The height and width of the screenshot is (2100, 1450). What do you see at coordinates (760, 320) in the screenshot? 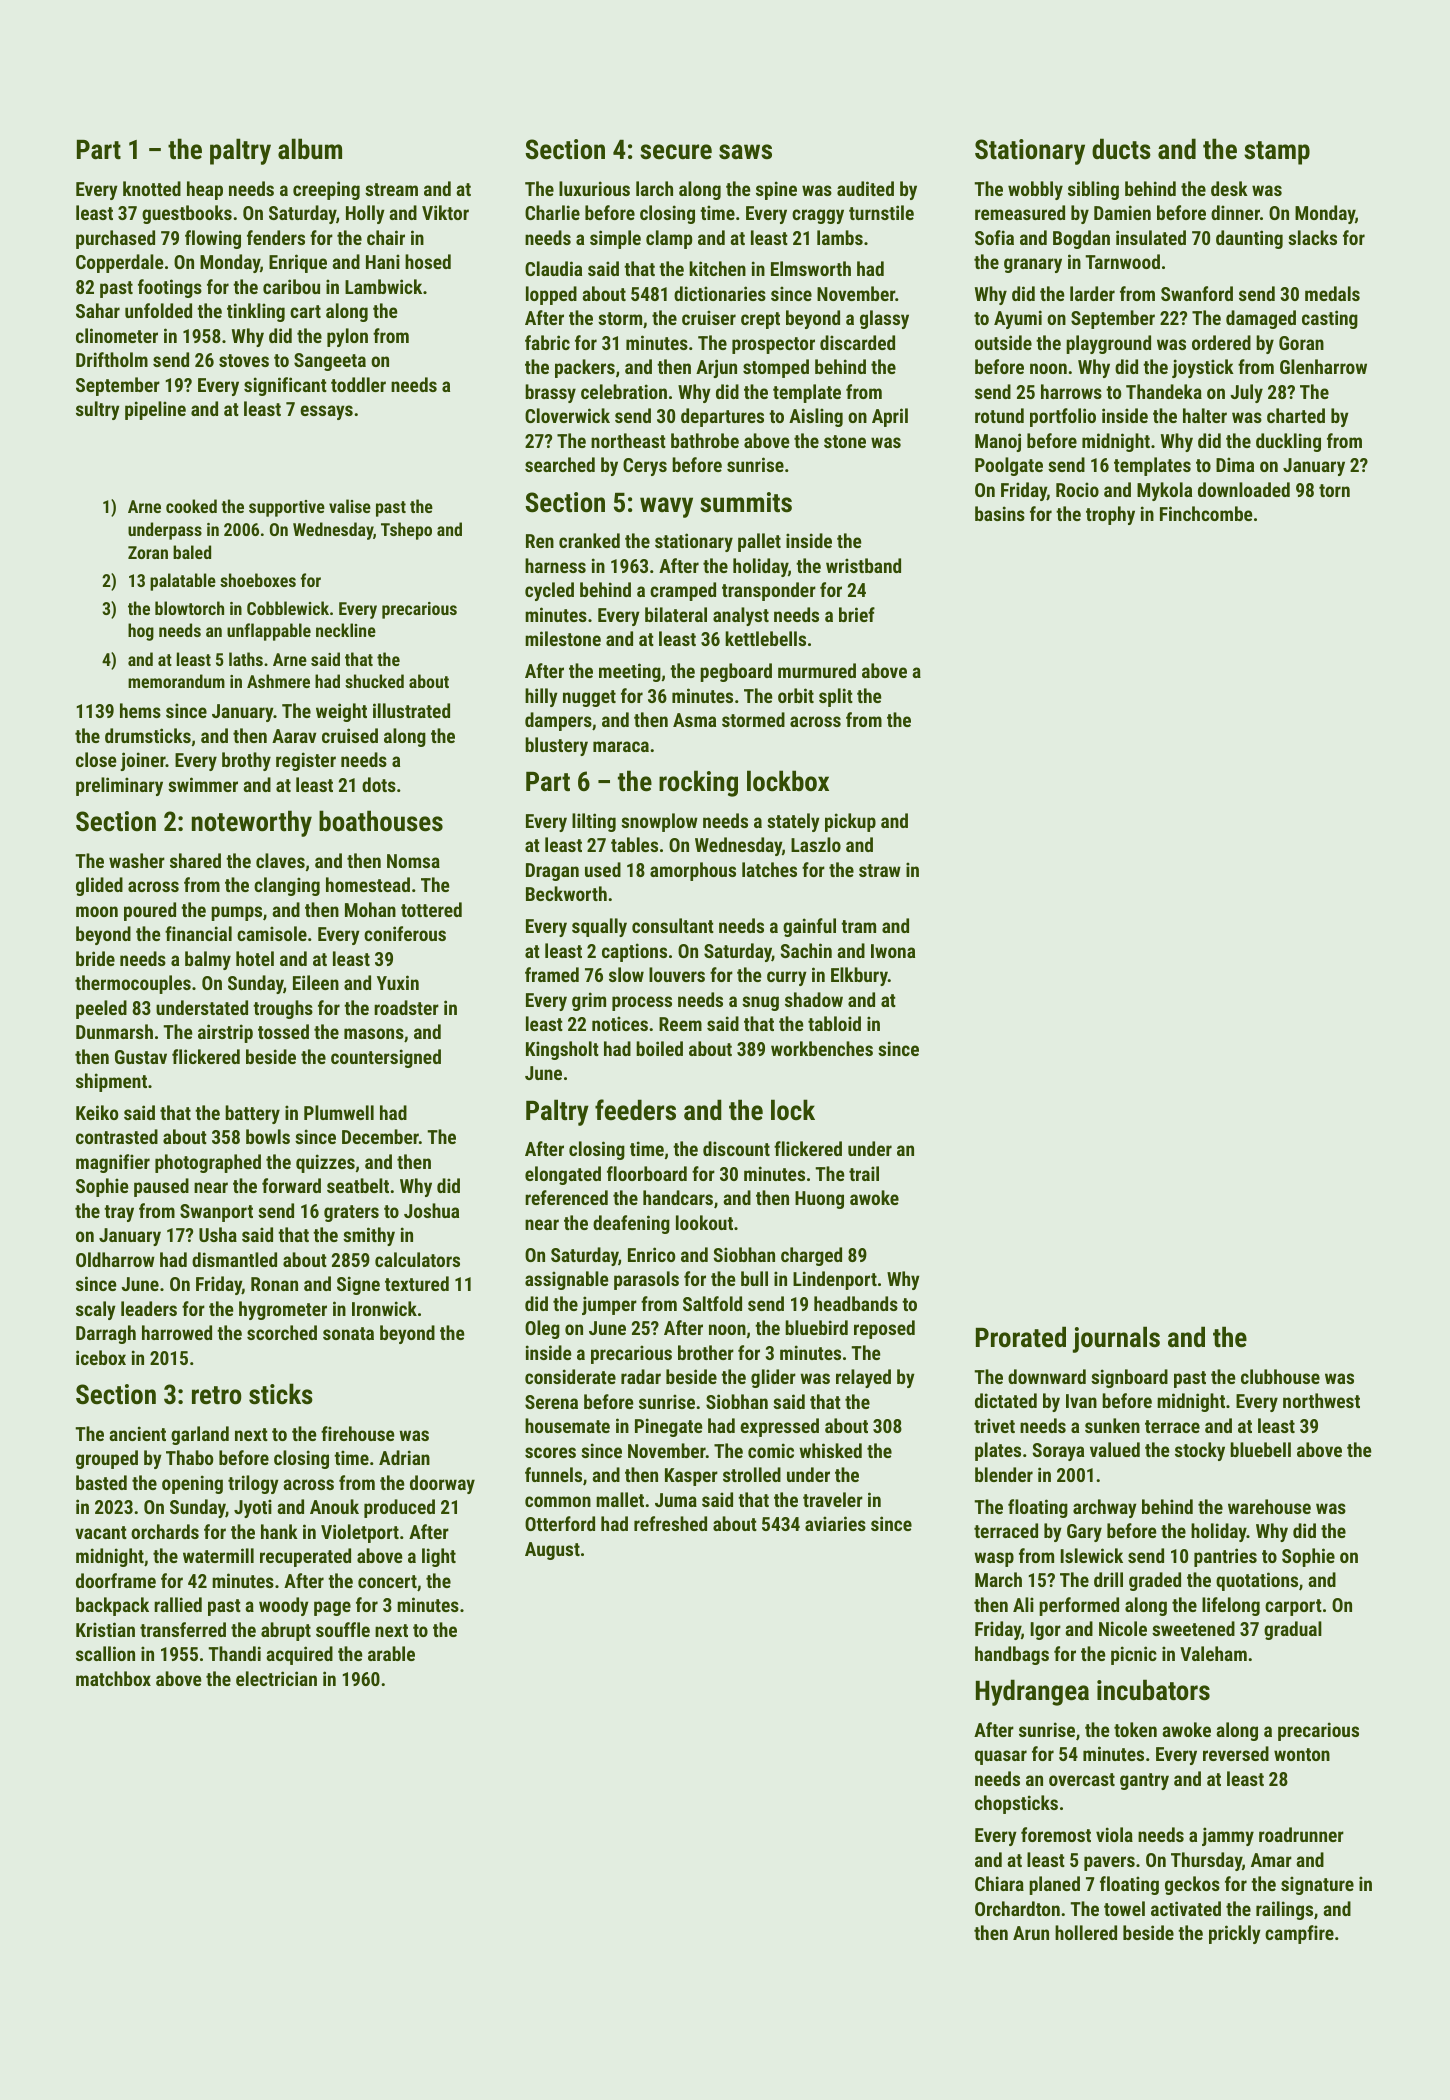
I see `crept` at bounding box center [760, 320].
